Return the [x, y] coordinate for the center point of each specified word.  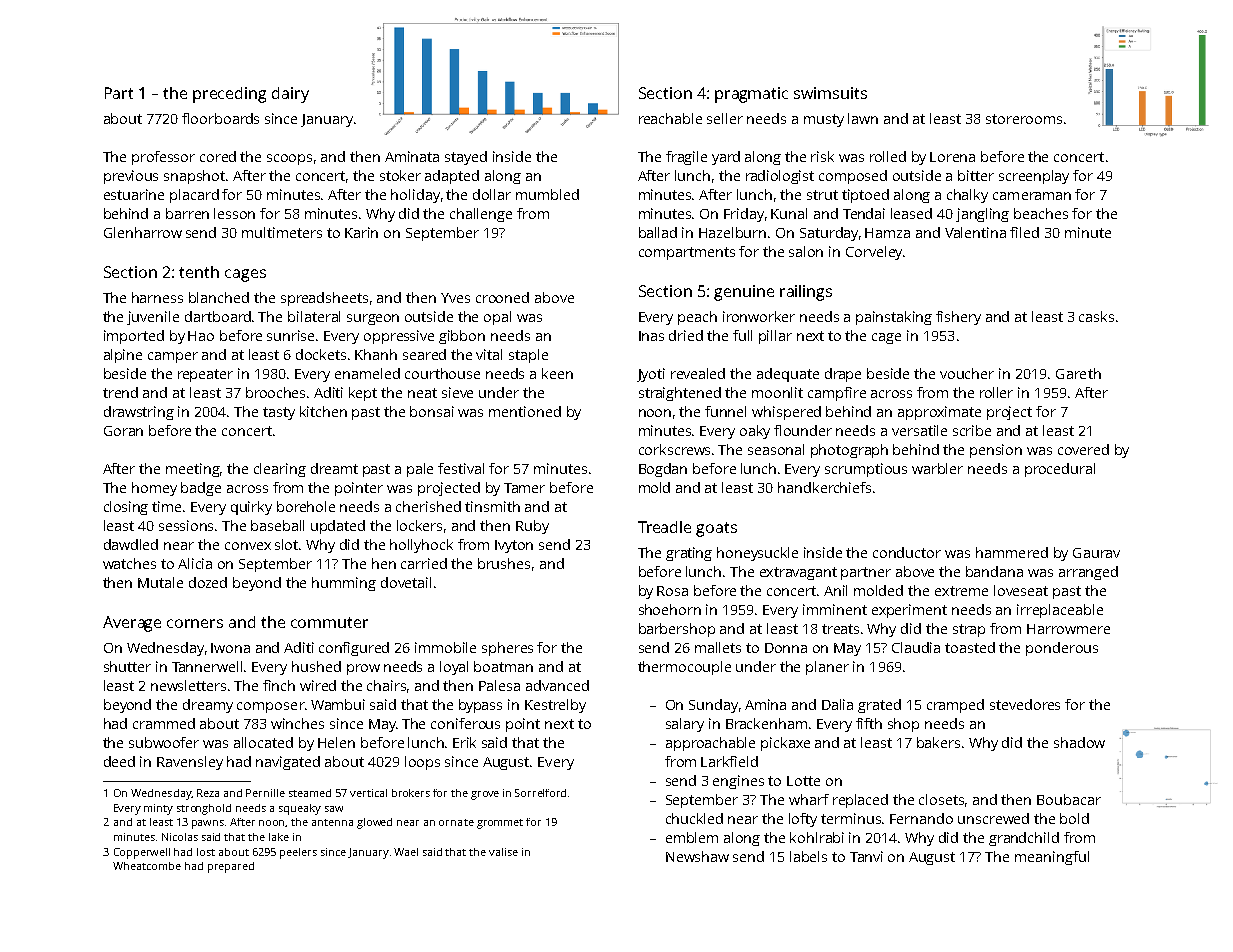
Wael [406, 852]
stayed [466, 158]
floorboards [220, 118]
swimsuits [830, 93]
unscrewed [993, 818]
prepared [231, 867]
